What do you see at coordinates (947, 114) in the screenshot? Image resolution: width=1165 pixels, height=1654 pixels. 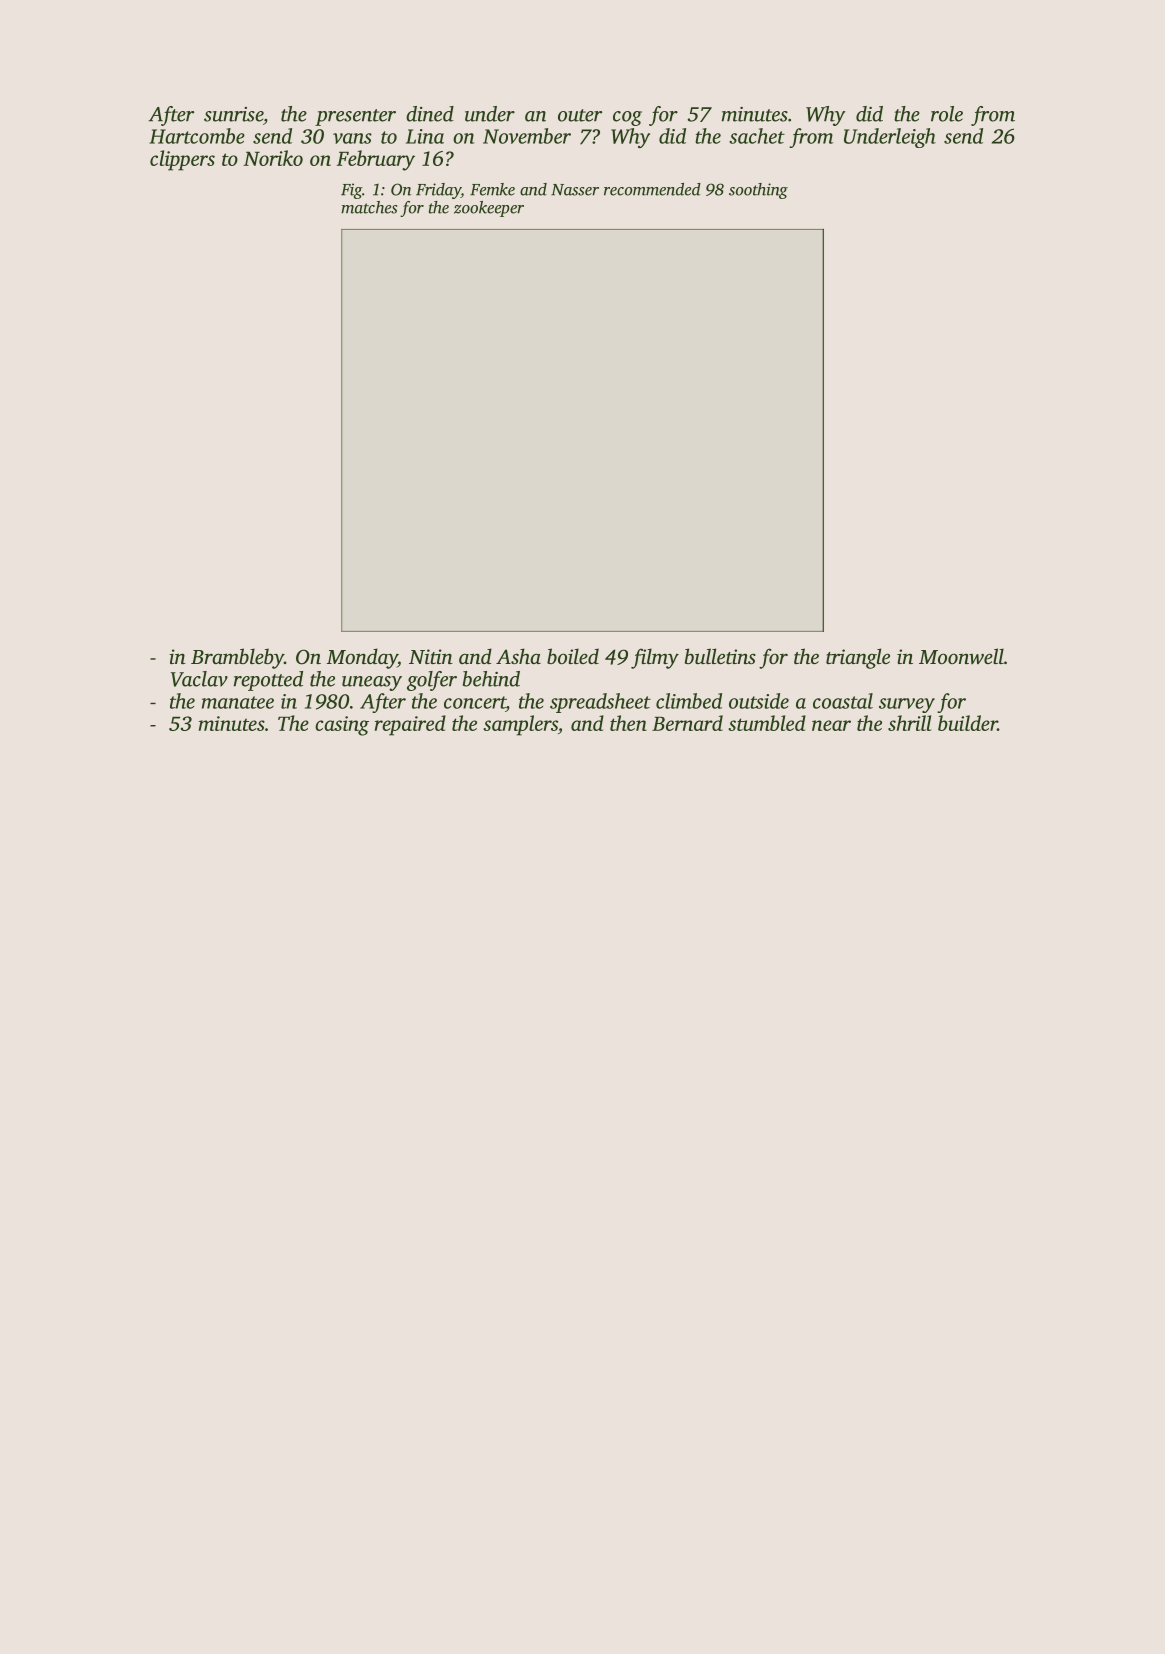 I see `role` at bounding box center [947, 114].
